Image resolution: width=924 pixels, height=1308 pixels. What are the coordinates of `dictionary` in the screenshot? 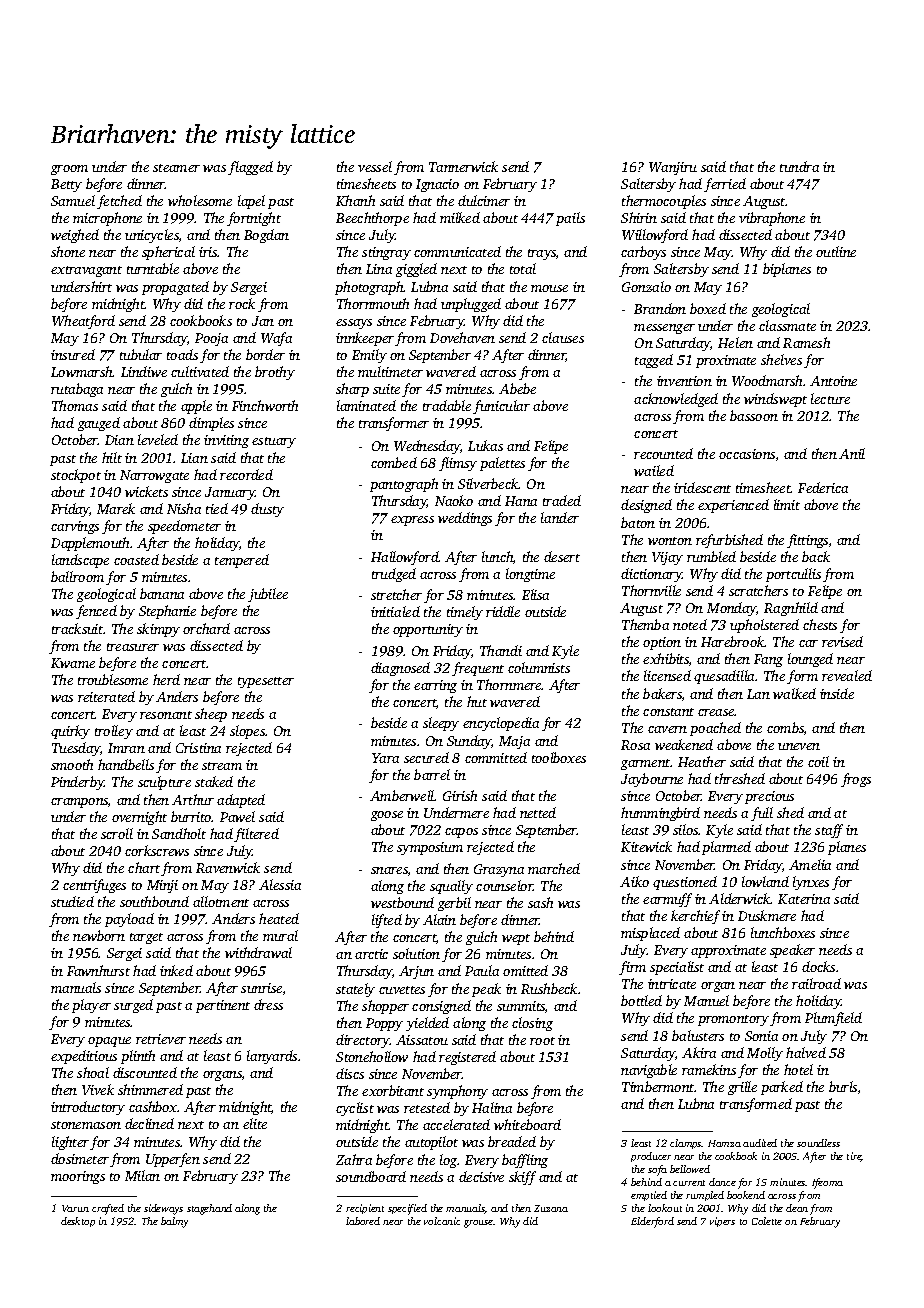 It's located at (651, 575).
